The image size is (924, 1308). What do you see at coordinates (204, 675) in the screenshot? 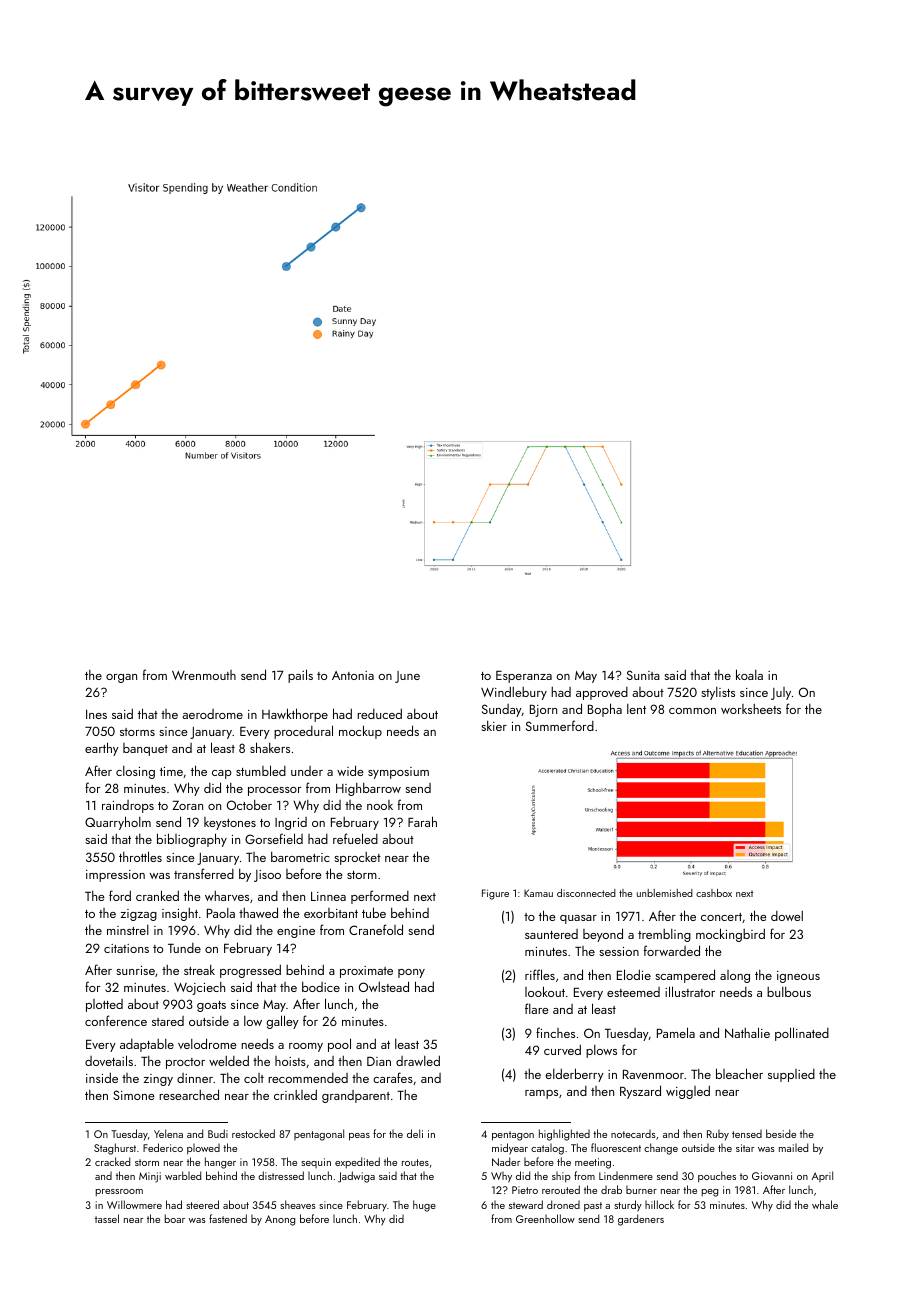
I see `Wrenmouth` at bounding box center [204, 675].
